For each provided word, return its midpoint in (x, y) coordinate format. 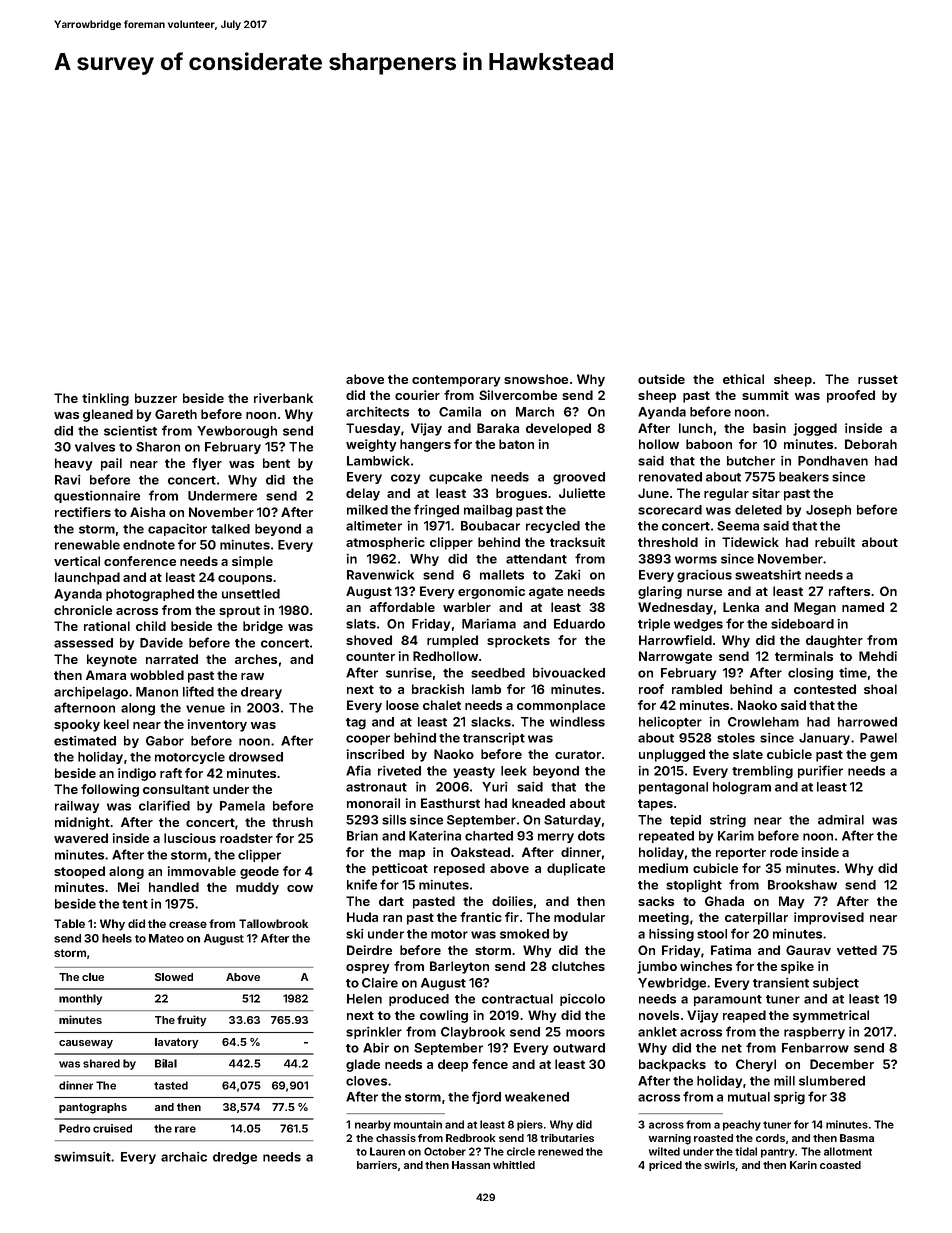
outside (661, 379)
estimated (85, 741)
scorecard (670, 510)
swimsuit (82, 1157)
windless (577, 722)
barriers (377, 1165)
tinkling (105, 399)
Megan (815, 608)
